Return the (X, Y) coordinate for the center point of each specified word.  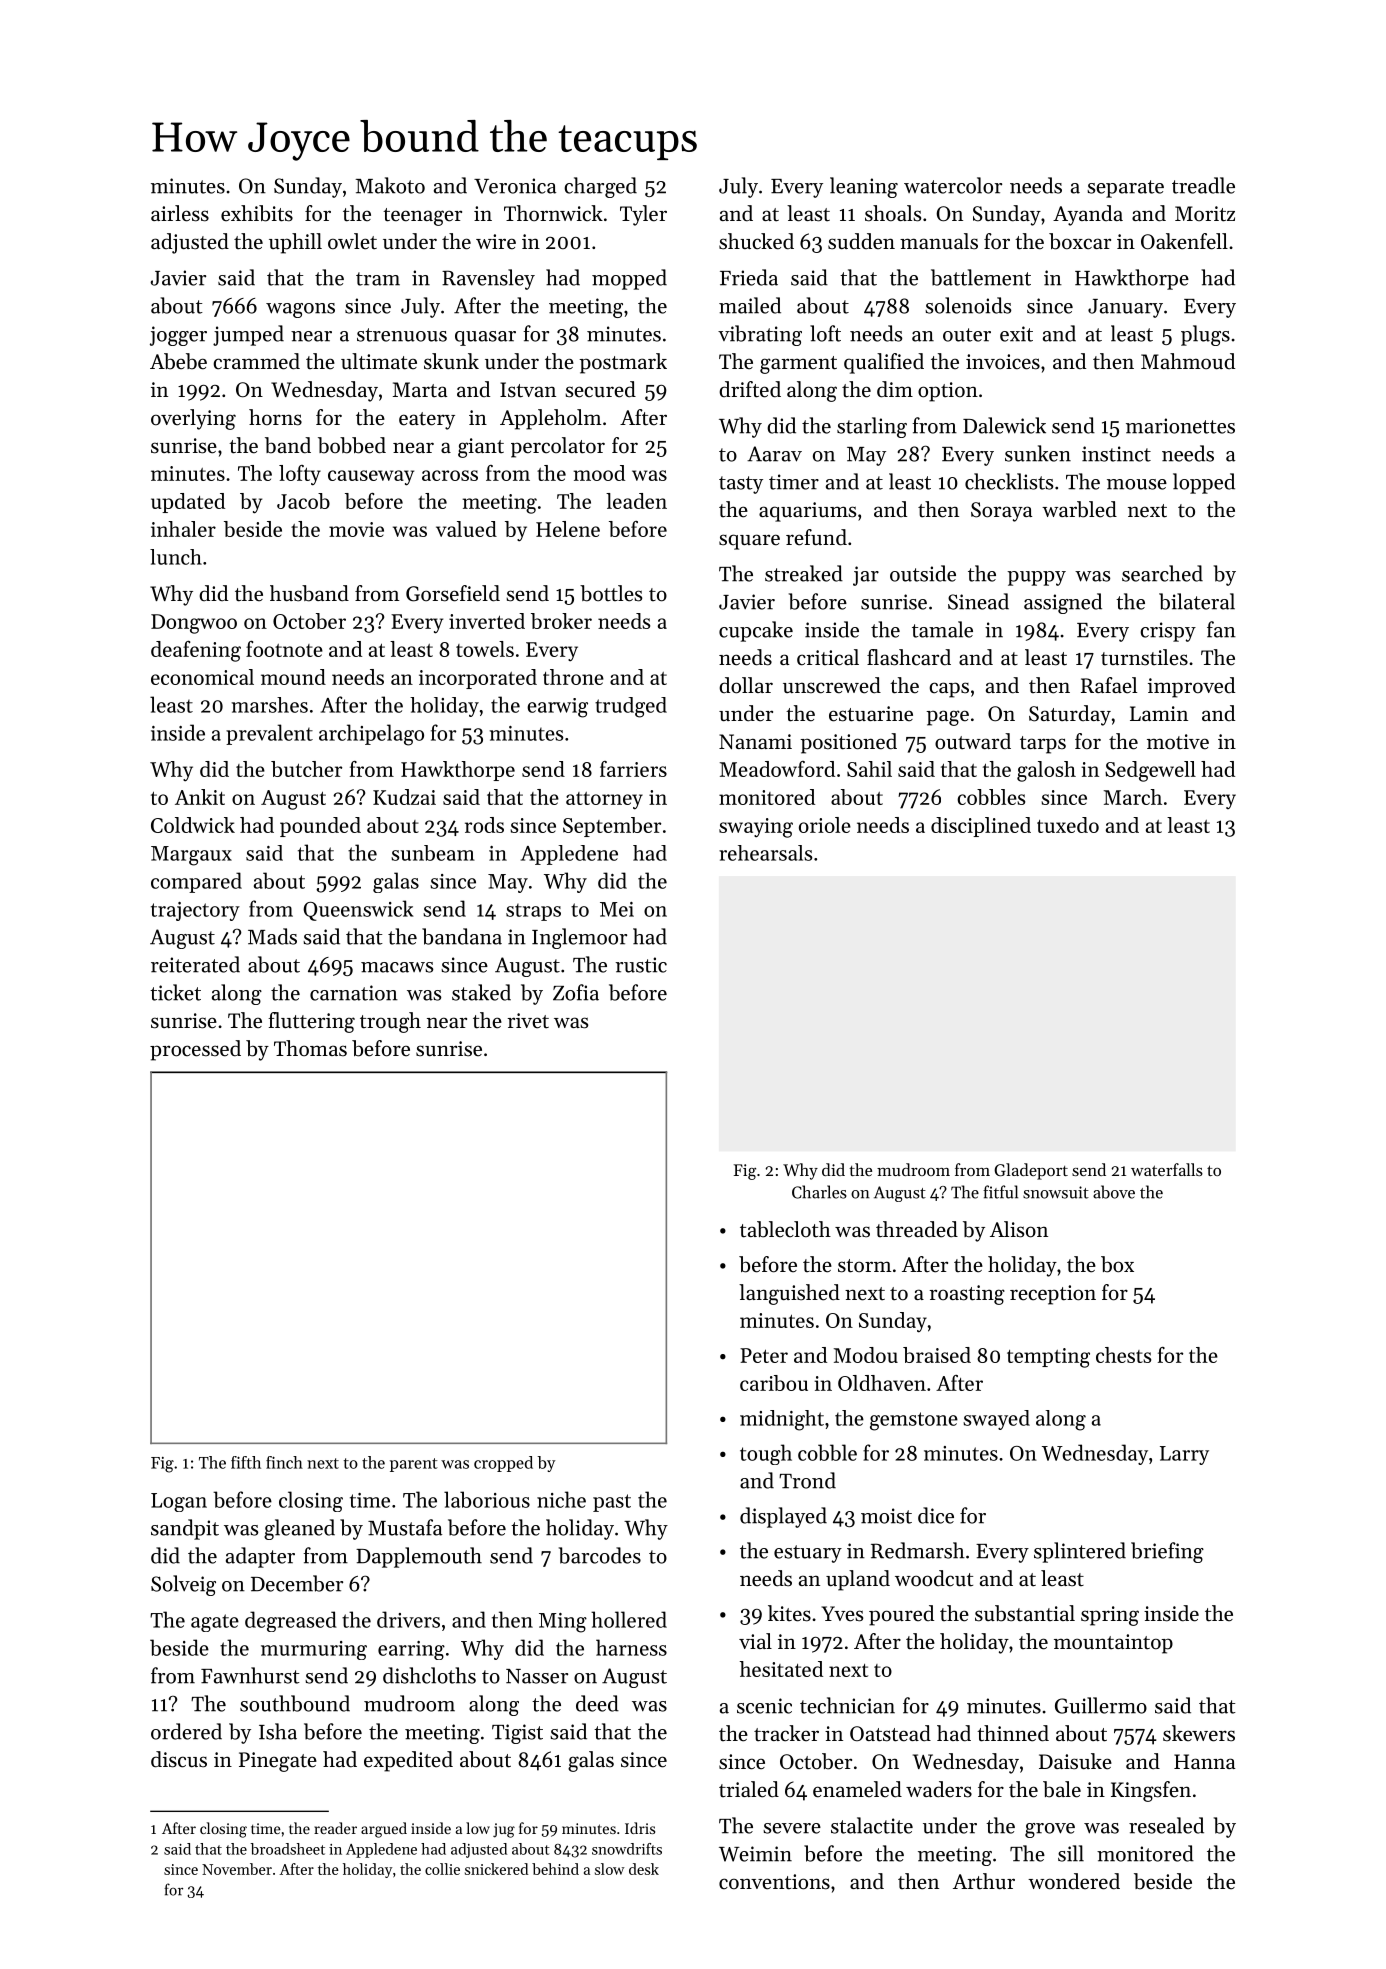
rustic (641, 965)
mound (293, 677)
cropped (503, 1464)
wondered (1074, 1881)
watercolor (953, 185)
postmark (623, 363)
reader (335, 1828)
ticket (175, 992)
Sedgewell (1150, 771)
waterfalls (1167, 1169)
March (1133, 797)
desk (644, 1869)
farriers (633, 769)
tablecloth (785, 1229)
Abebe (178, 361)
